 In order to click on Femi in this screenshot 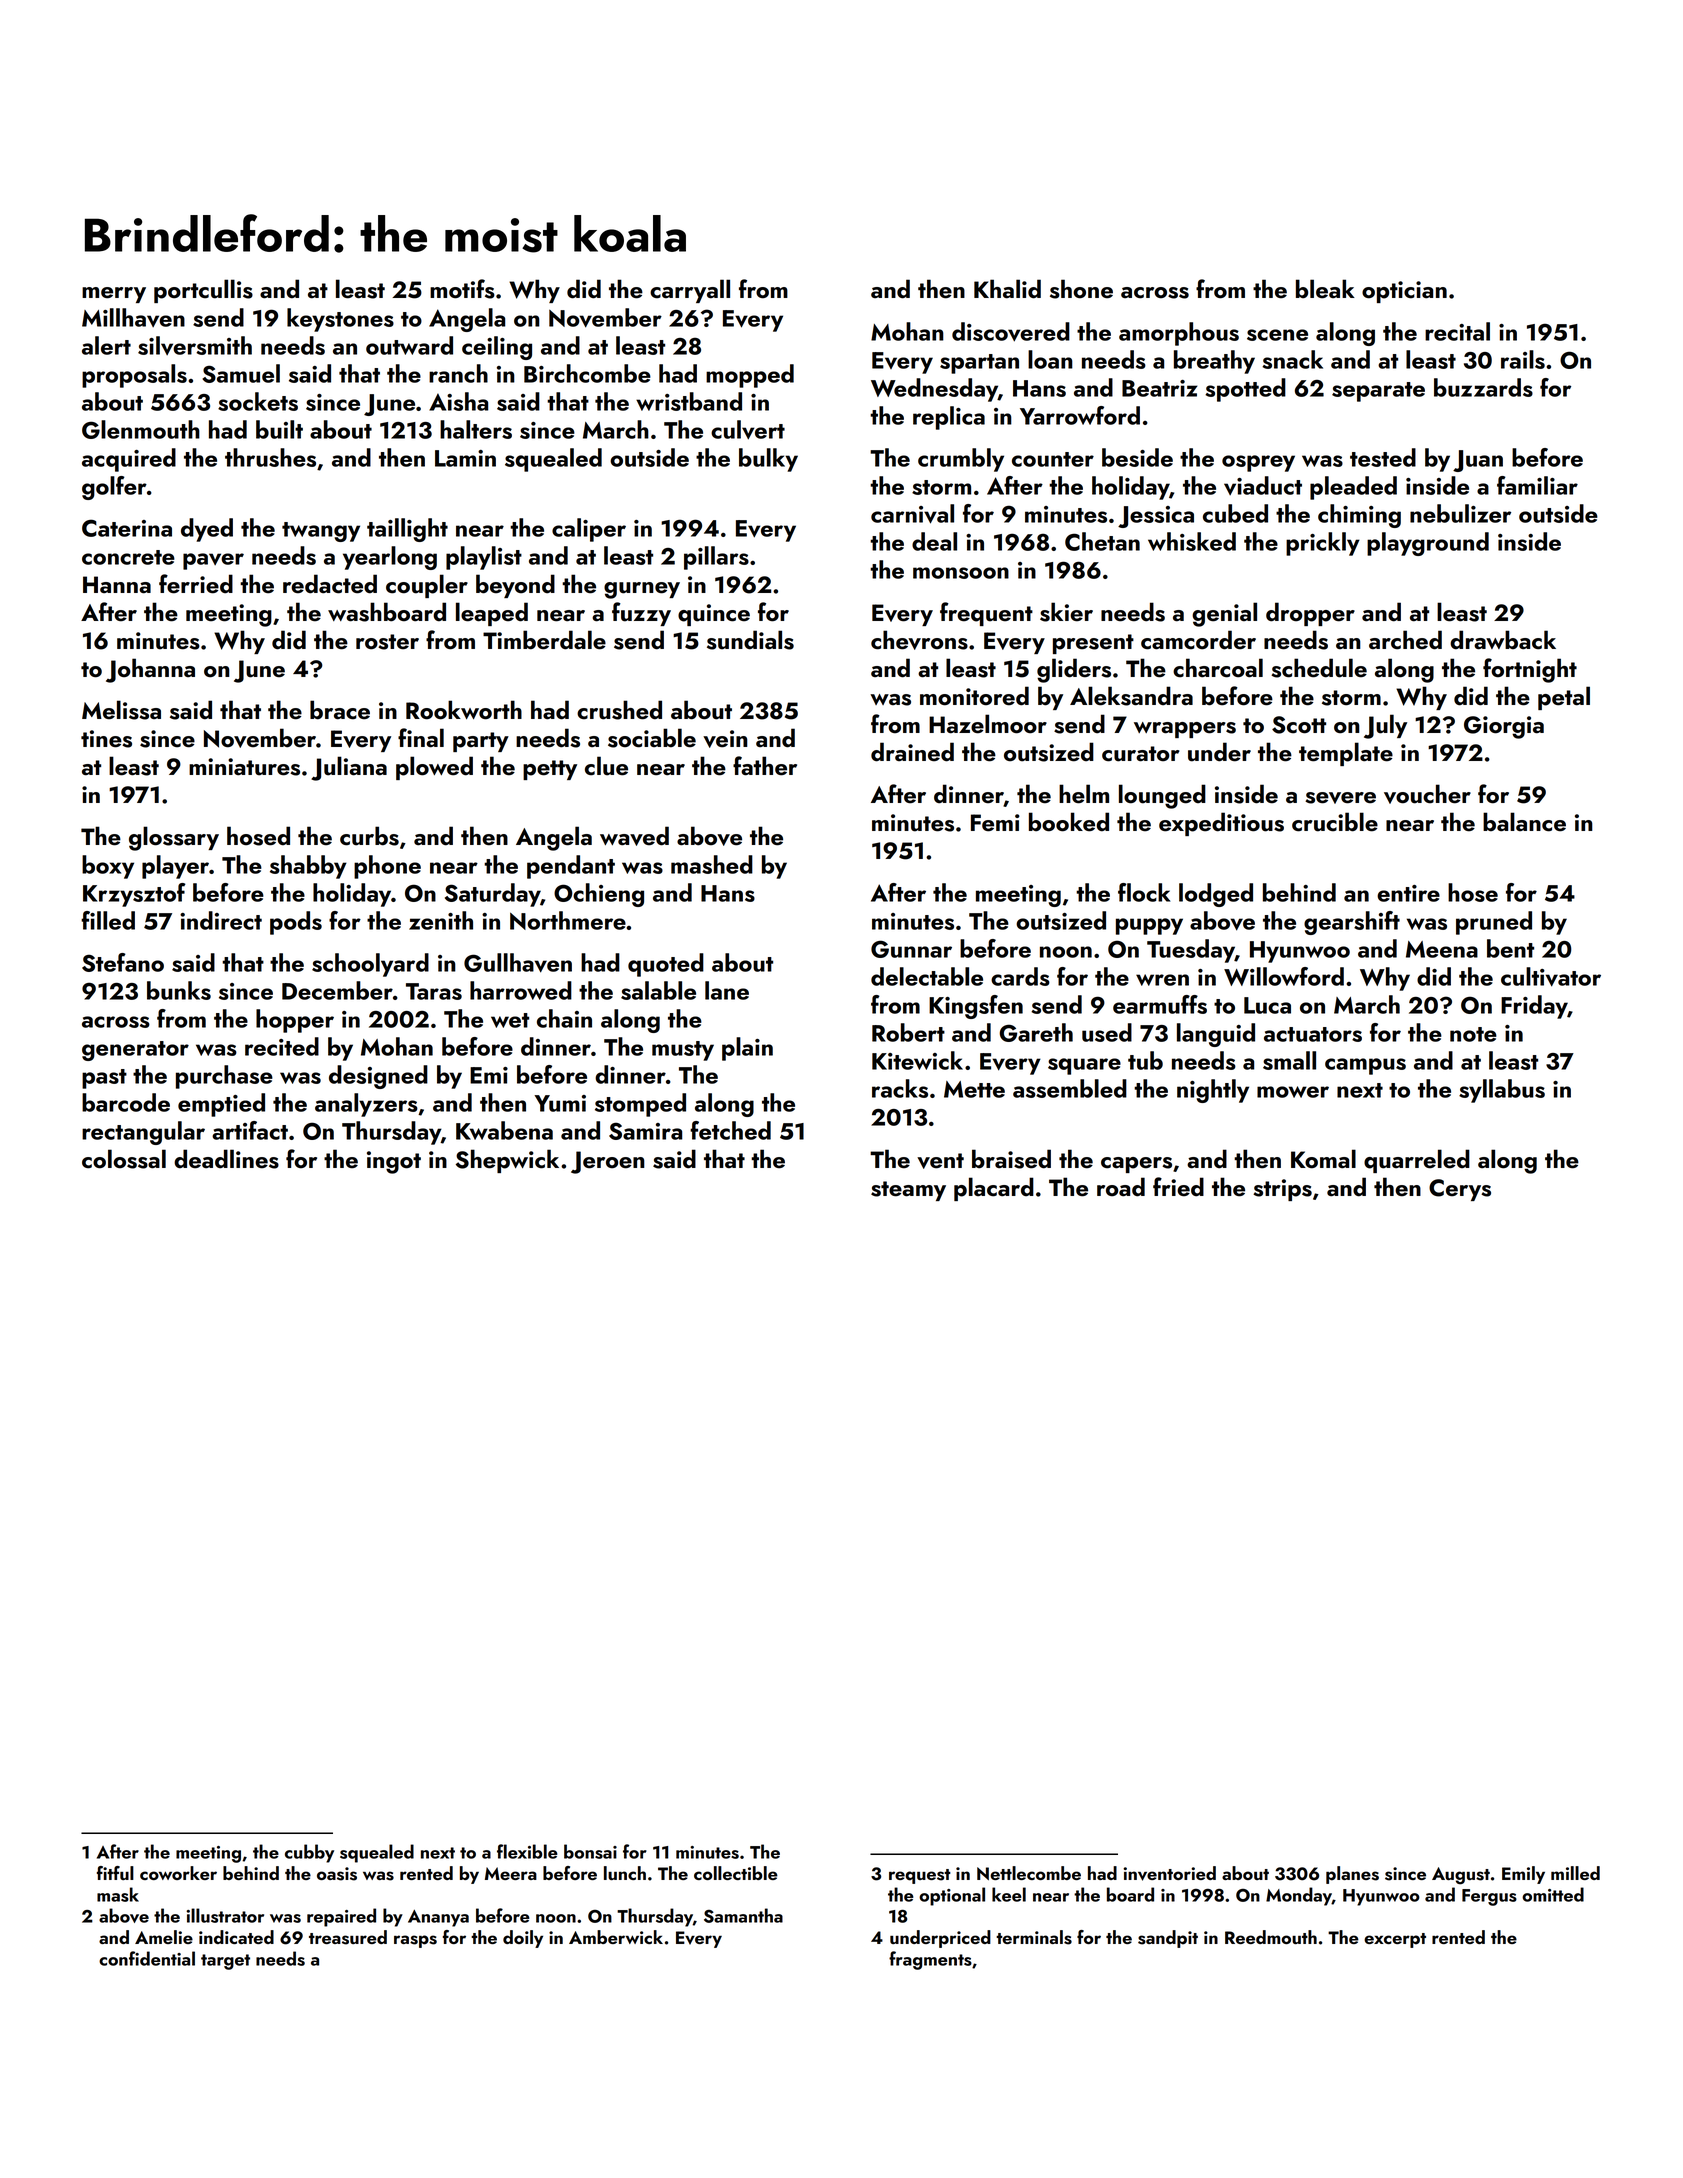, I will do `click(995, 823)`.
